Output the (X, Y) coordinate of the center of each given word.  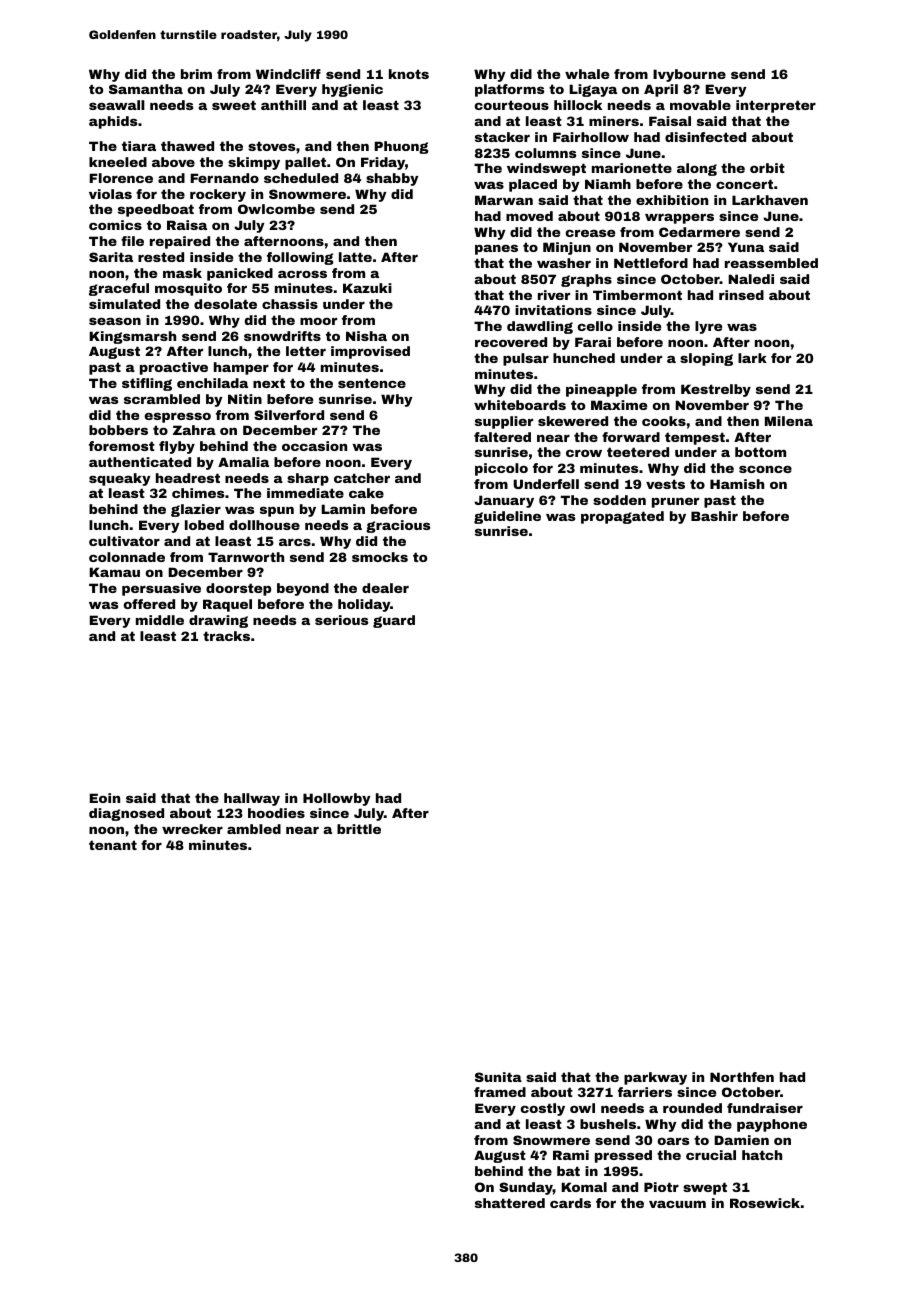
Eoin (105, 798)
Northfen (742, 1077)
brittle (359, 829)
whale (587, 74)
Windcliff (288, 74)
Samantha (146, 89)
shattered (510, 1203)
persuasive (161, 589)
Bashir (714, 516)
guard (394, 621)
